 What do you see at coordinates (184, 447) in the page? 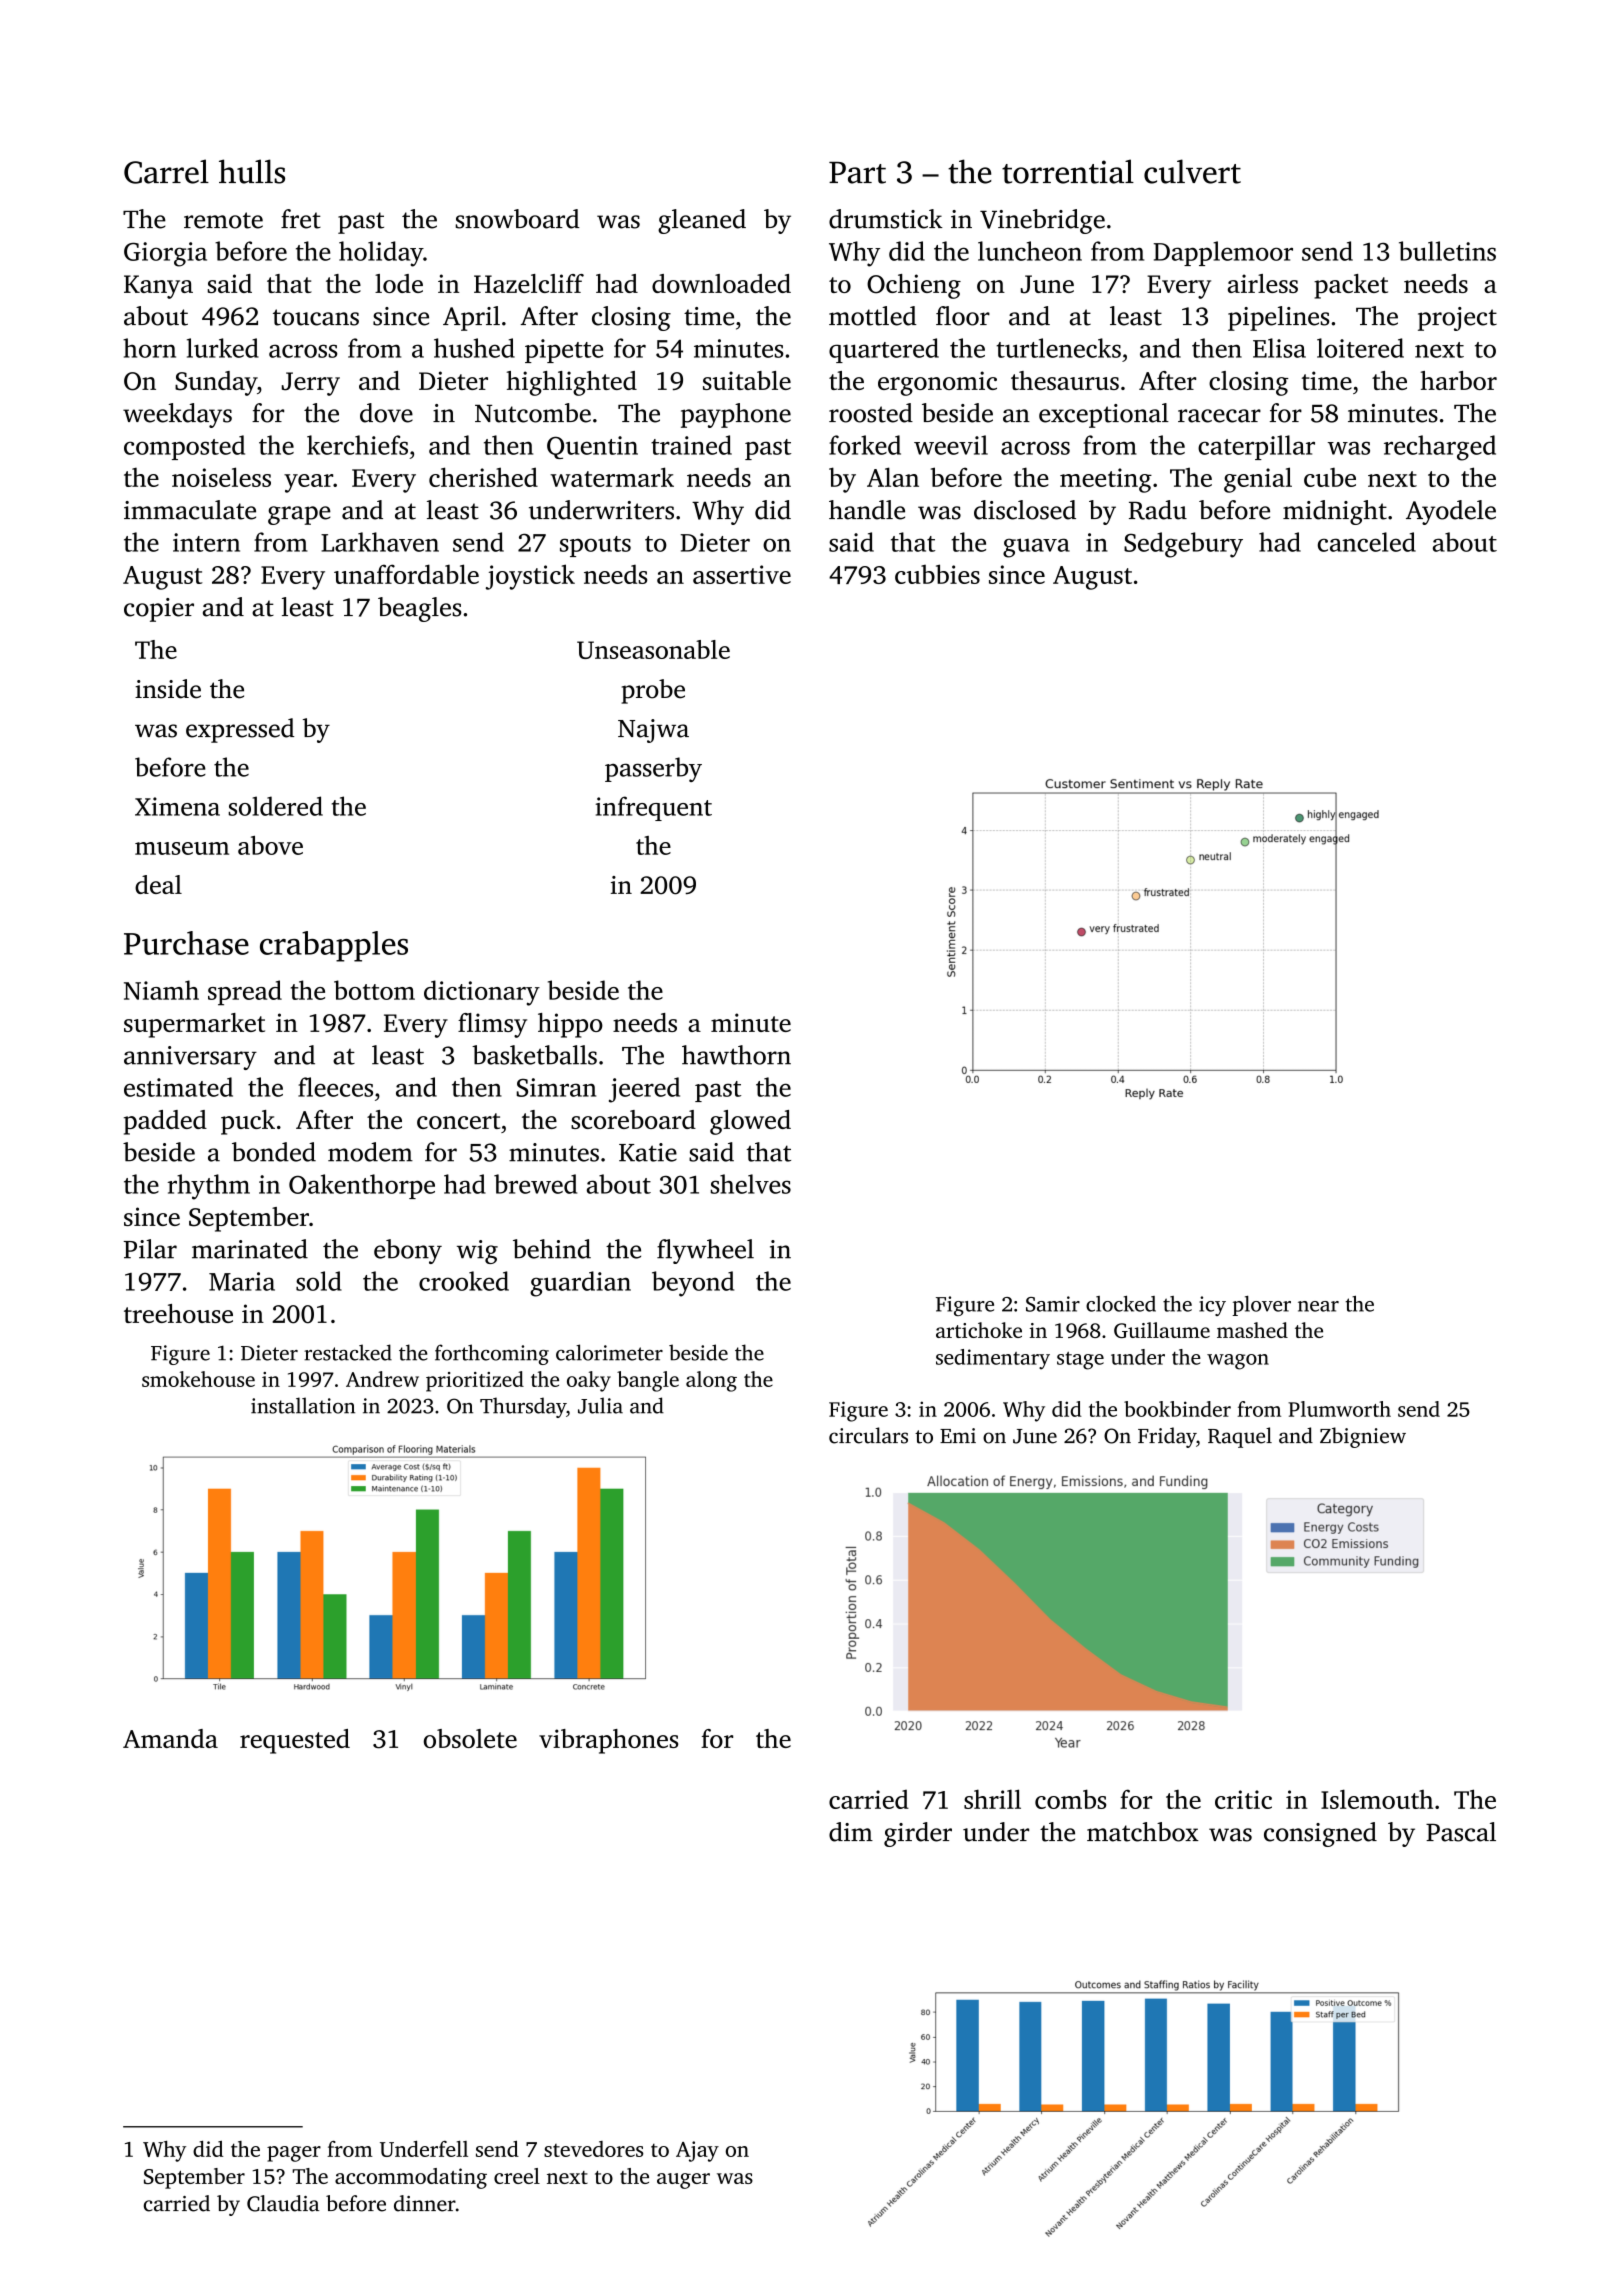
I see `composted` at bounding box center [184, 447].
